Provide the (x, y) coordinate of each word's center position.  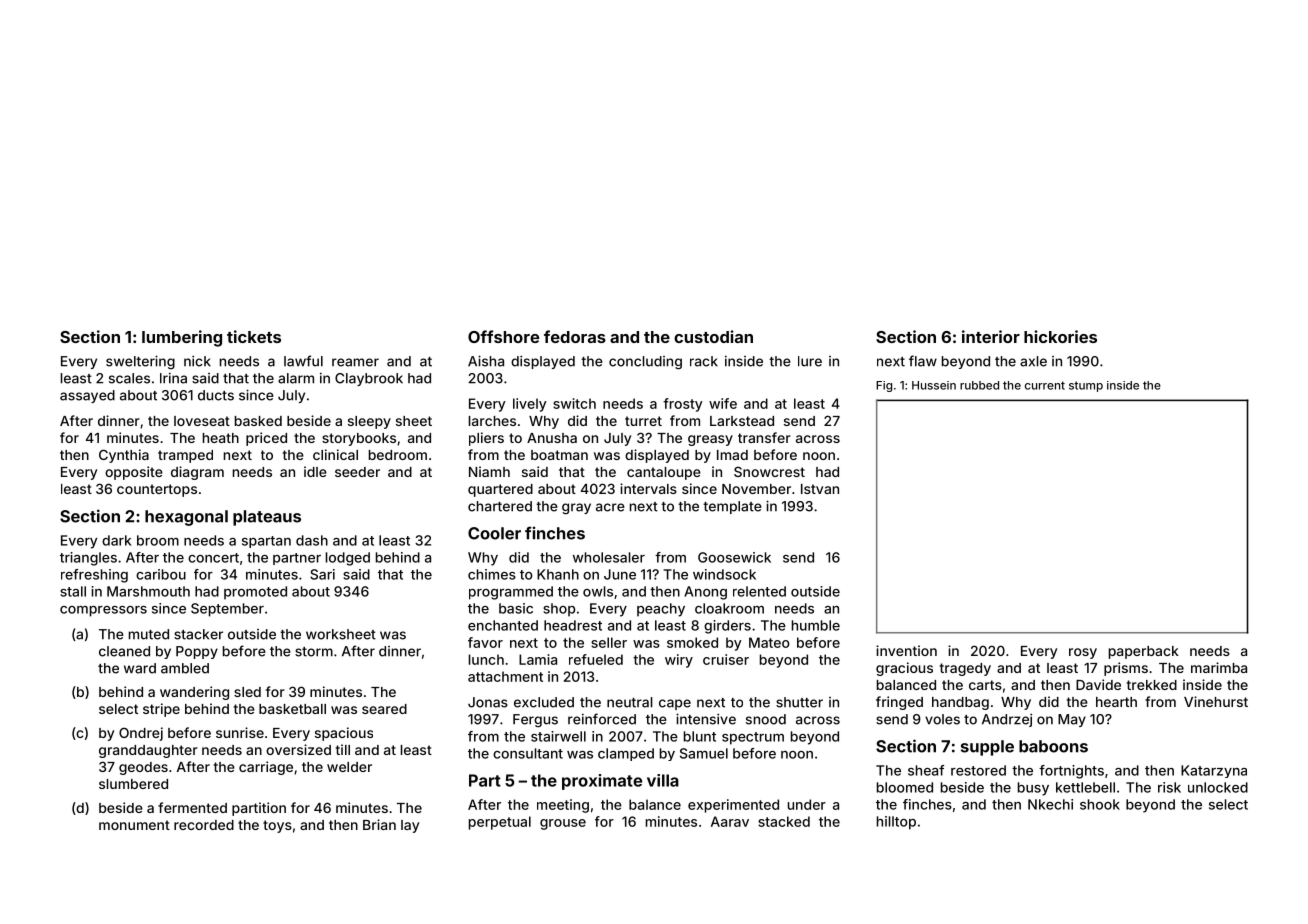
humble (816, 625)
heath (221, 438)
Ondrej (141, 734)
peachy (661, 610)
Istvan (820, 489)
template (732, 507)
